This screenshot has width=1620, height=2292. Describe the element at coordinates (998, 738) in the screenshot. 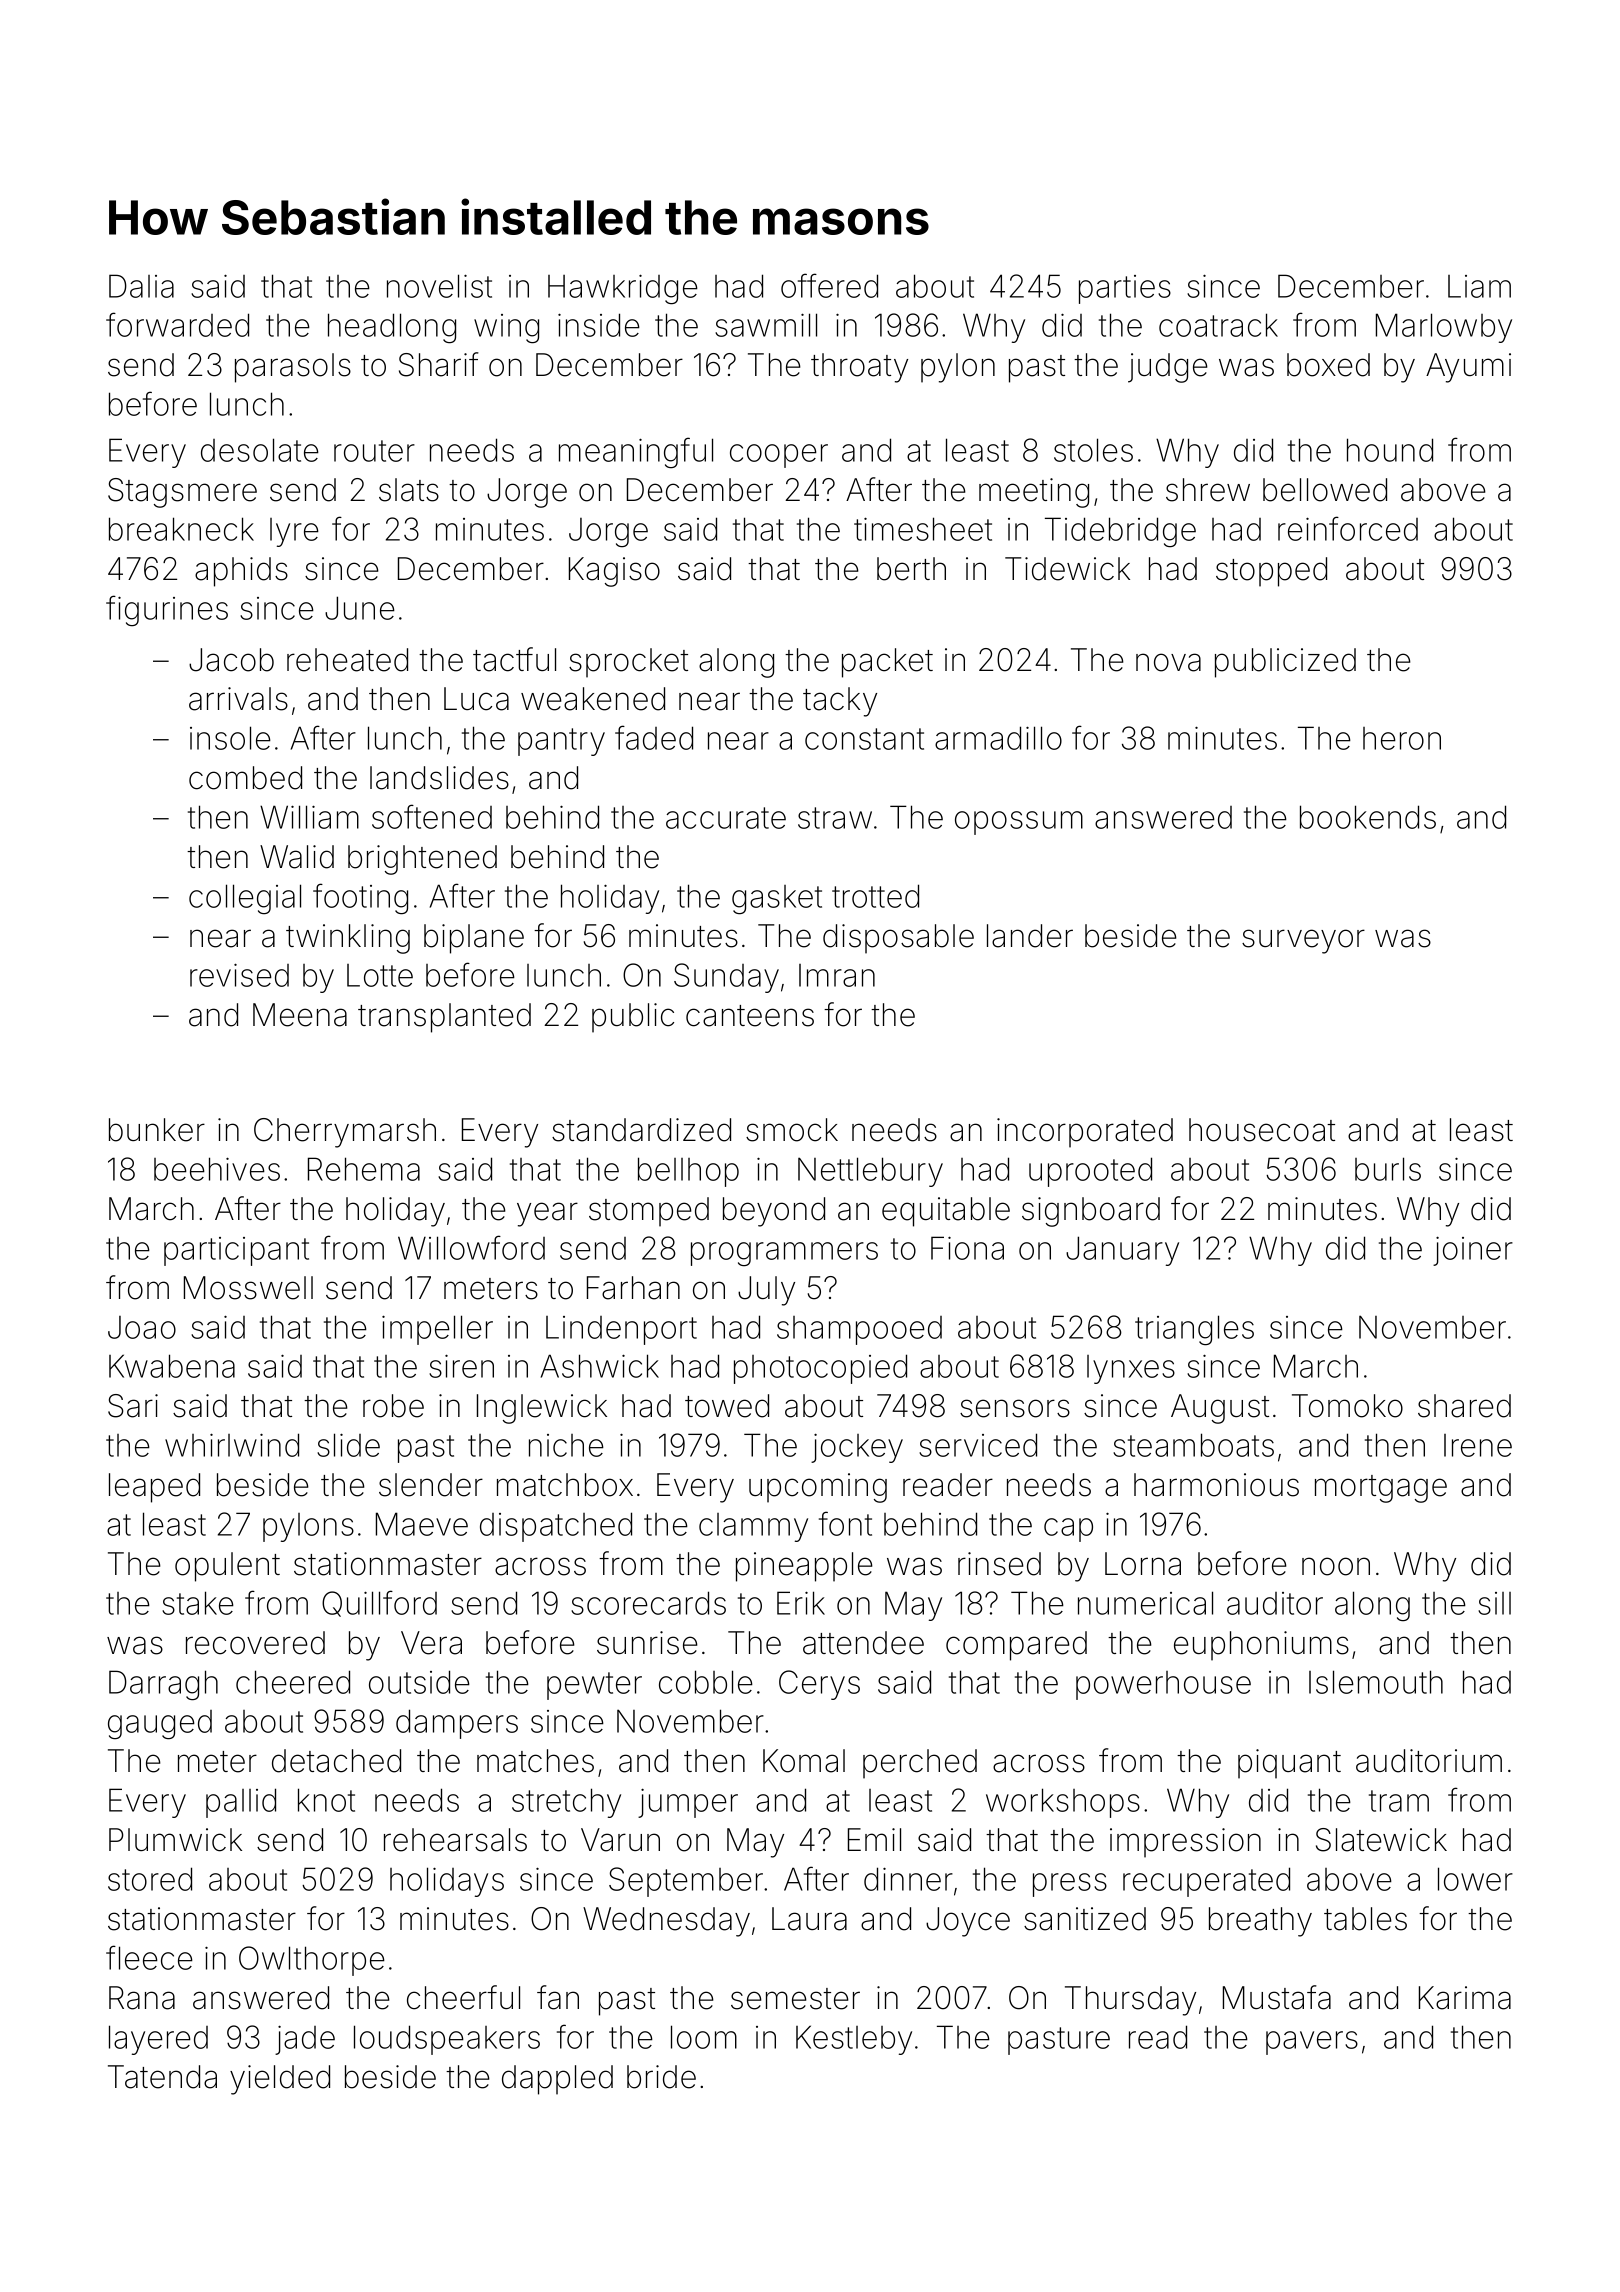

I see `armadillo` at that location.
